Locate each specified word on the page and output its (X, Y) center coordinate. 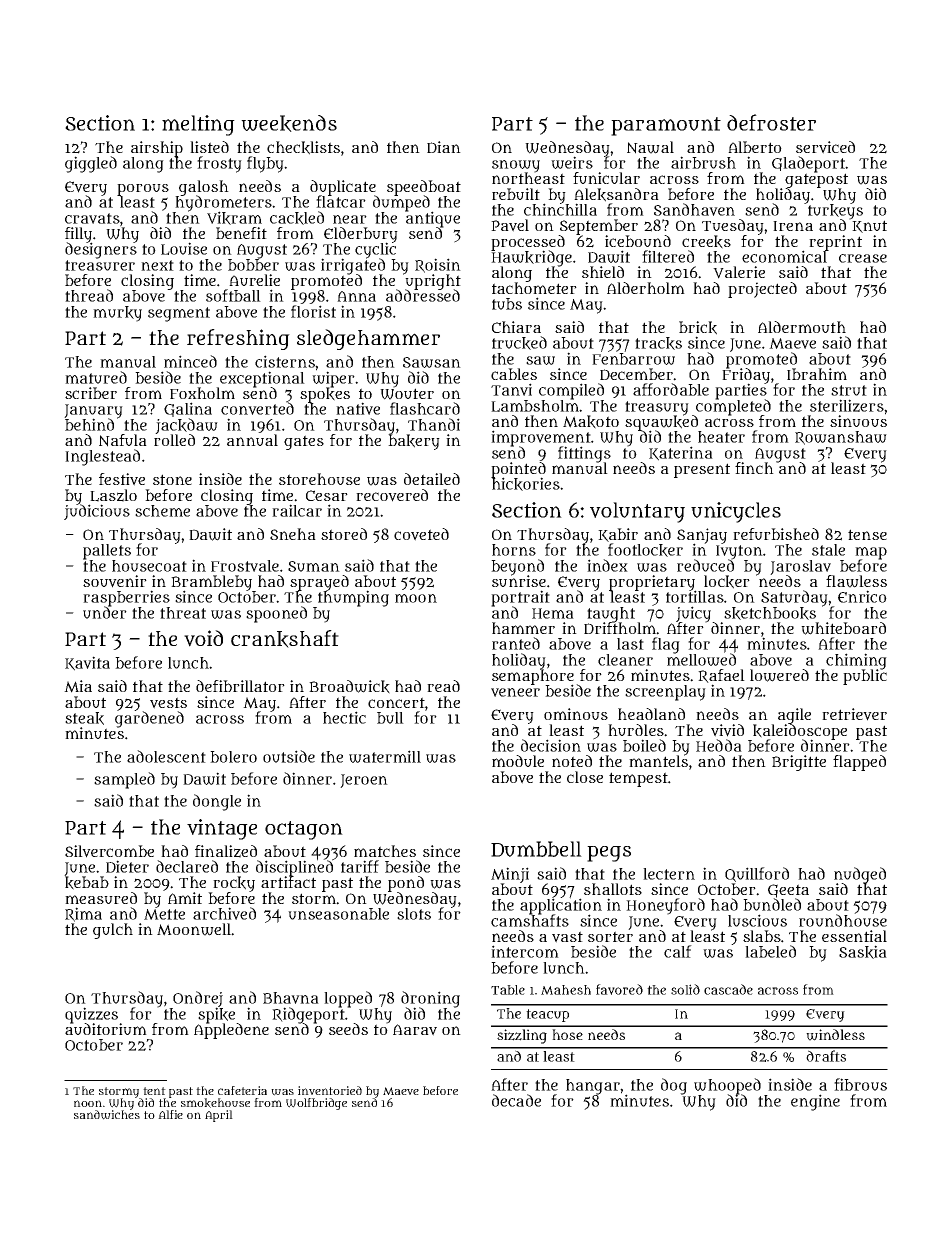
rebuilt (516, 194)
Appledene (231, 1031)
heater (721, 437)
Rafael (721, 676)
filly (78, 235)
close (585, 777)
